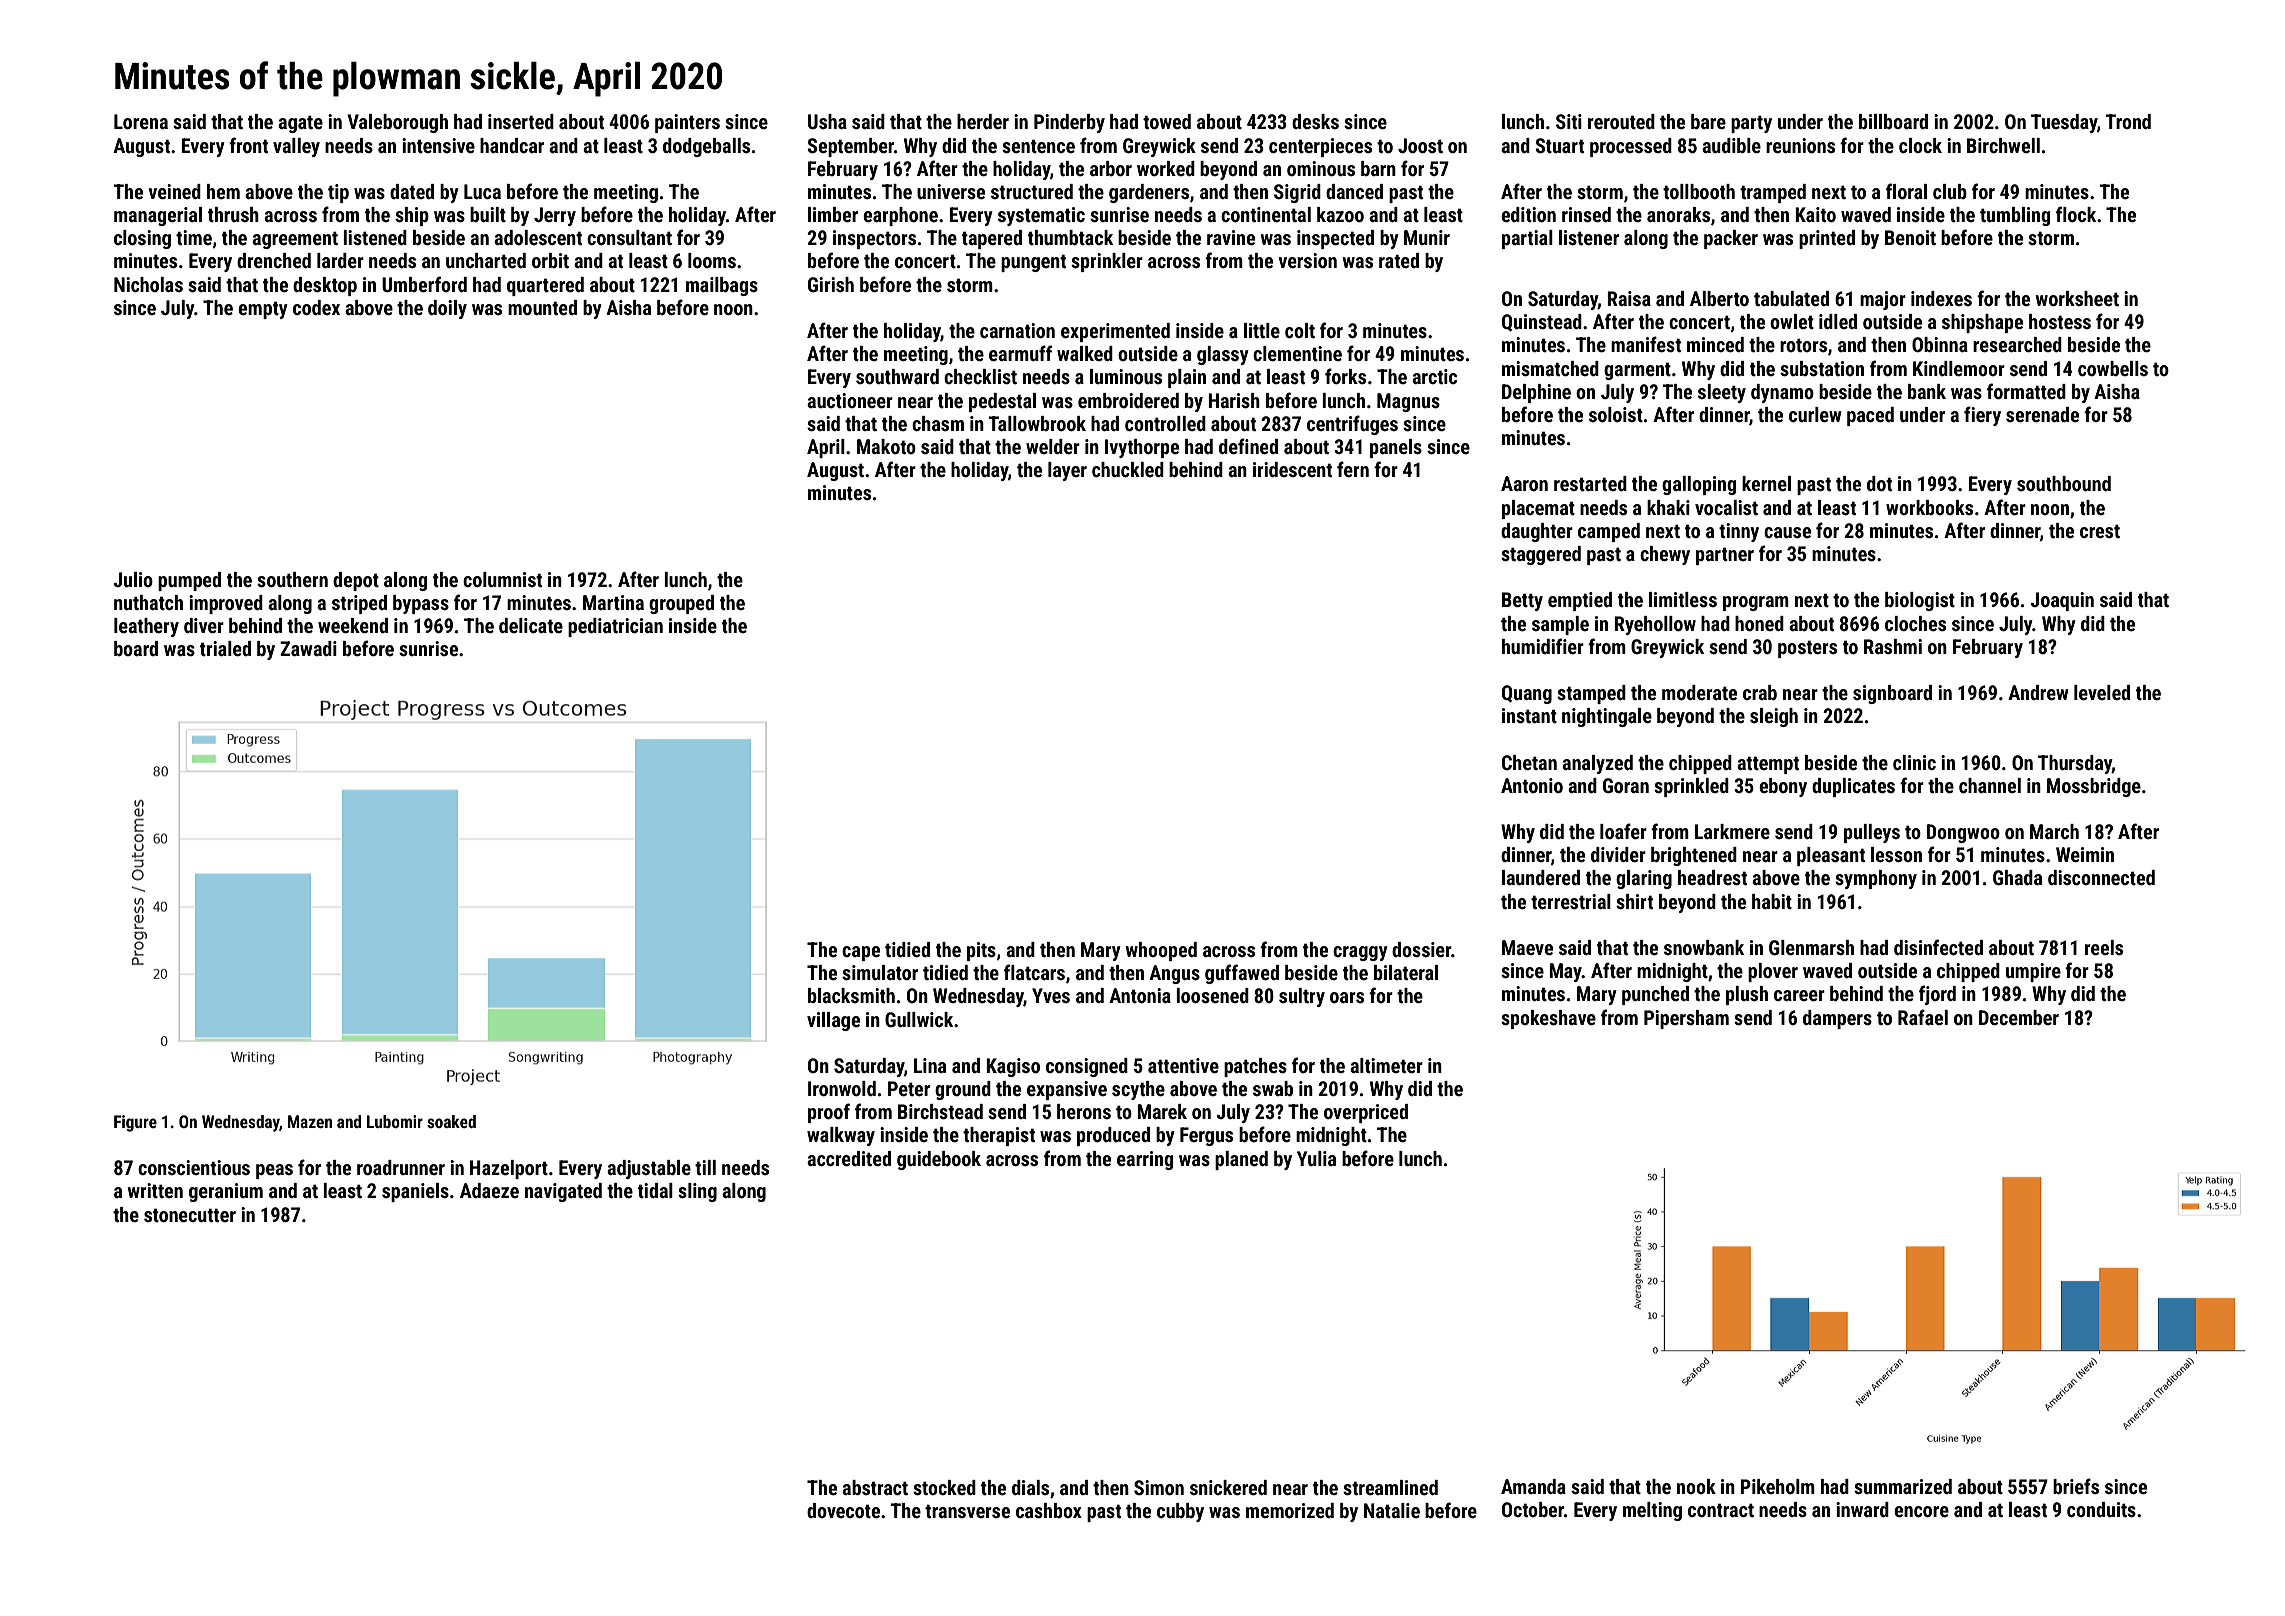  What do you see at coordinates (1128, 469) in the document?
I see `chuckled` at bounding box center [1128, 469].
